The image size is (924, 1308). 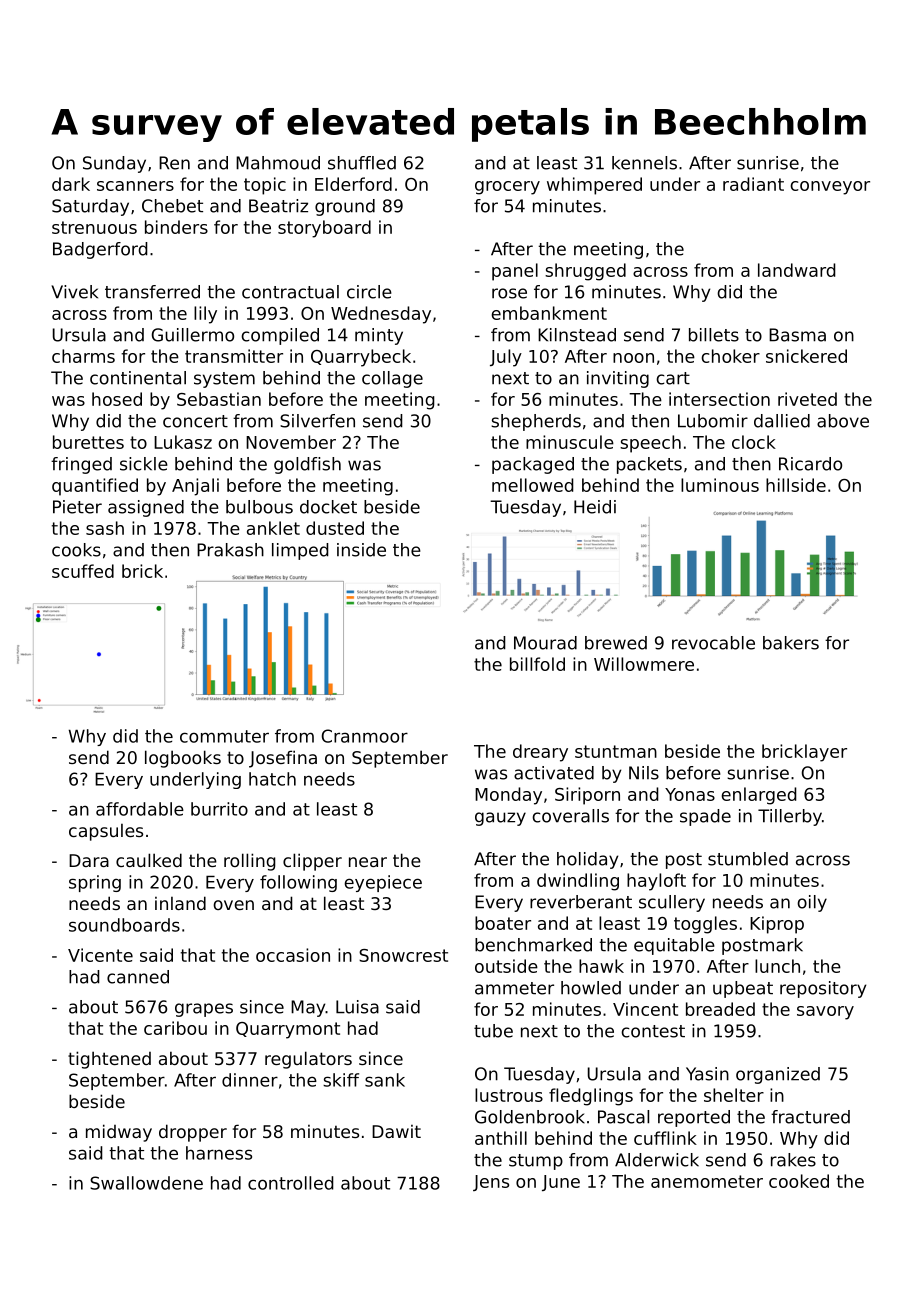 I want to click on scanners, so click(x=135, y=186).
